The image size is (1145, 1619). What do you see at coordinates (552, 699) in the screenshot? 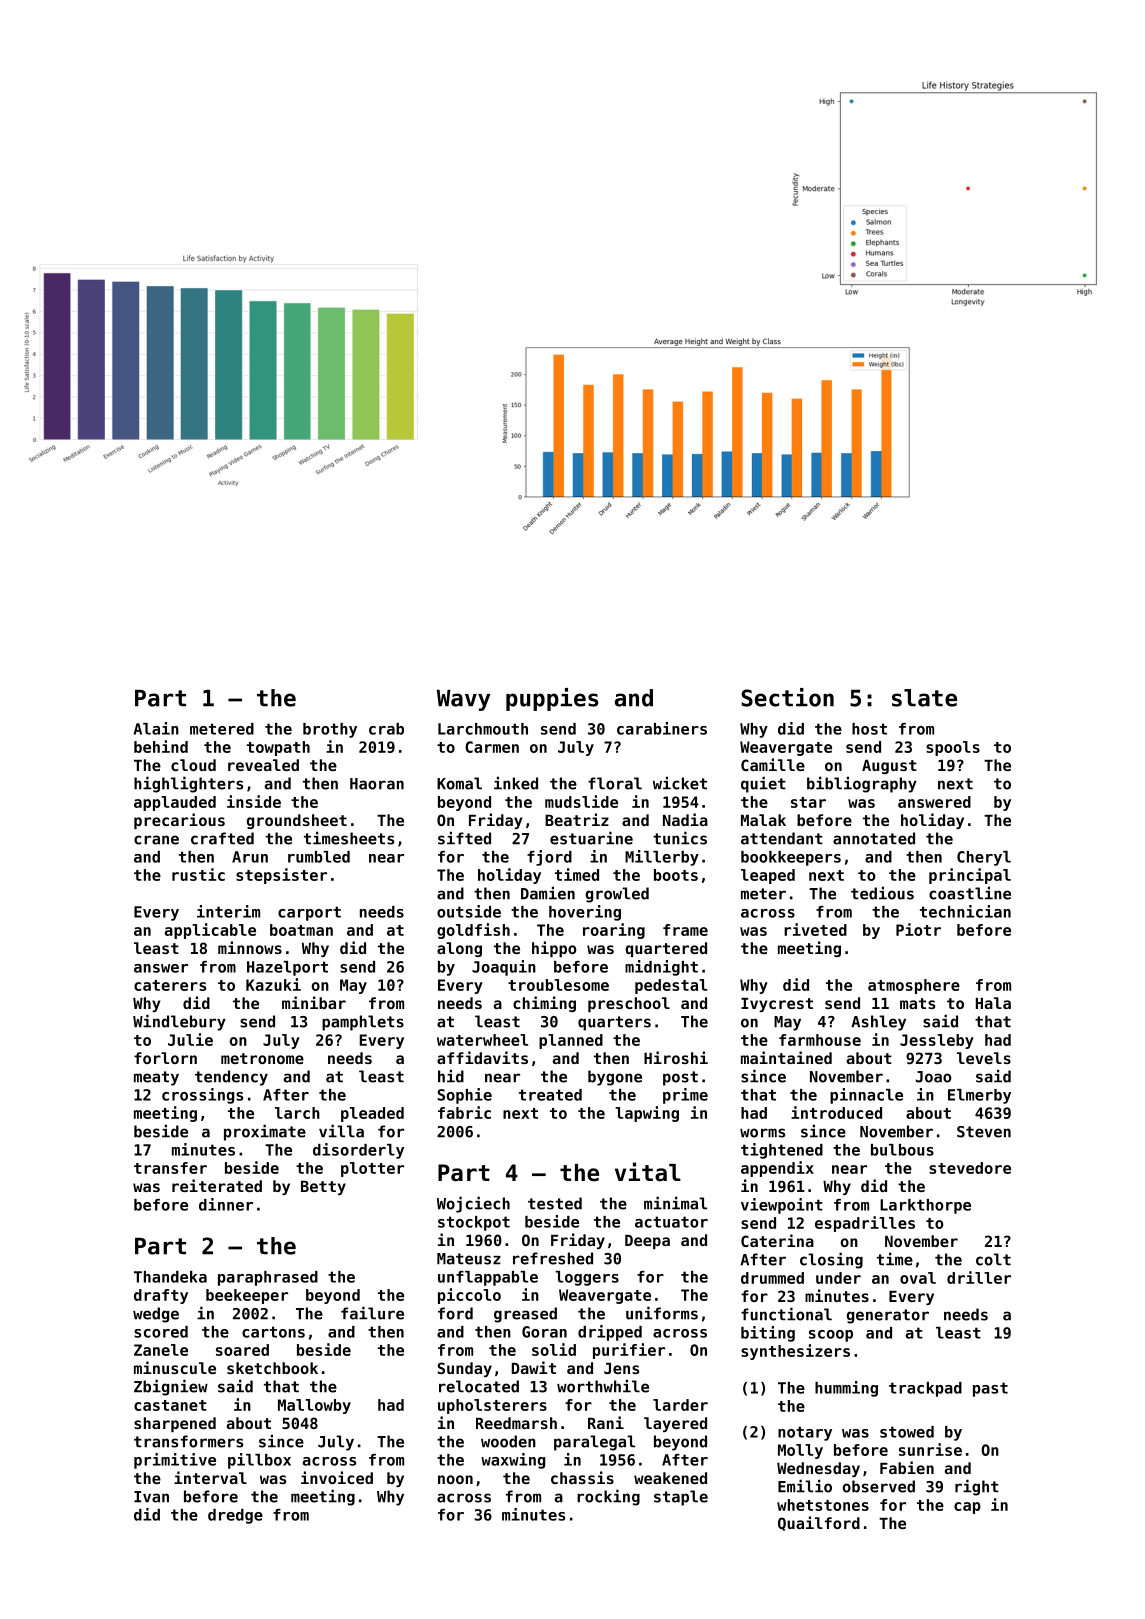
I see `puppies` at bounding box center [552, 699].
